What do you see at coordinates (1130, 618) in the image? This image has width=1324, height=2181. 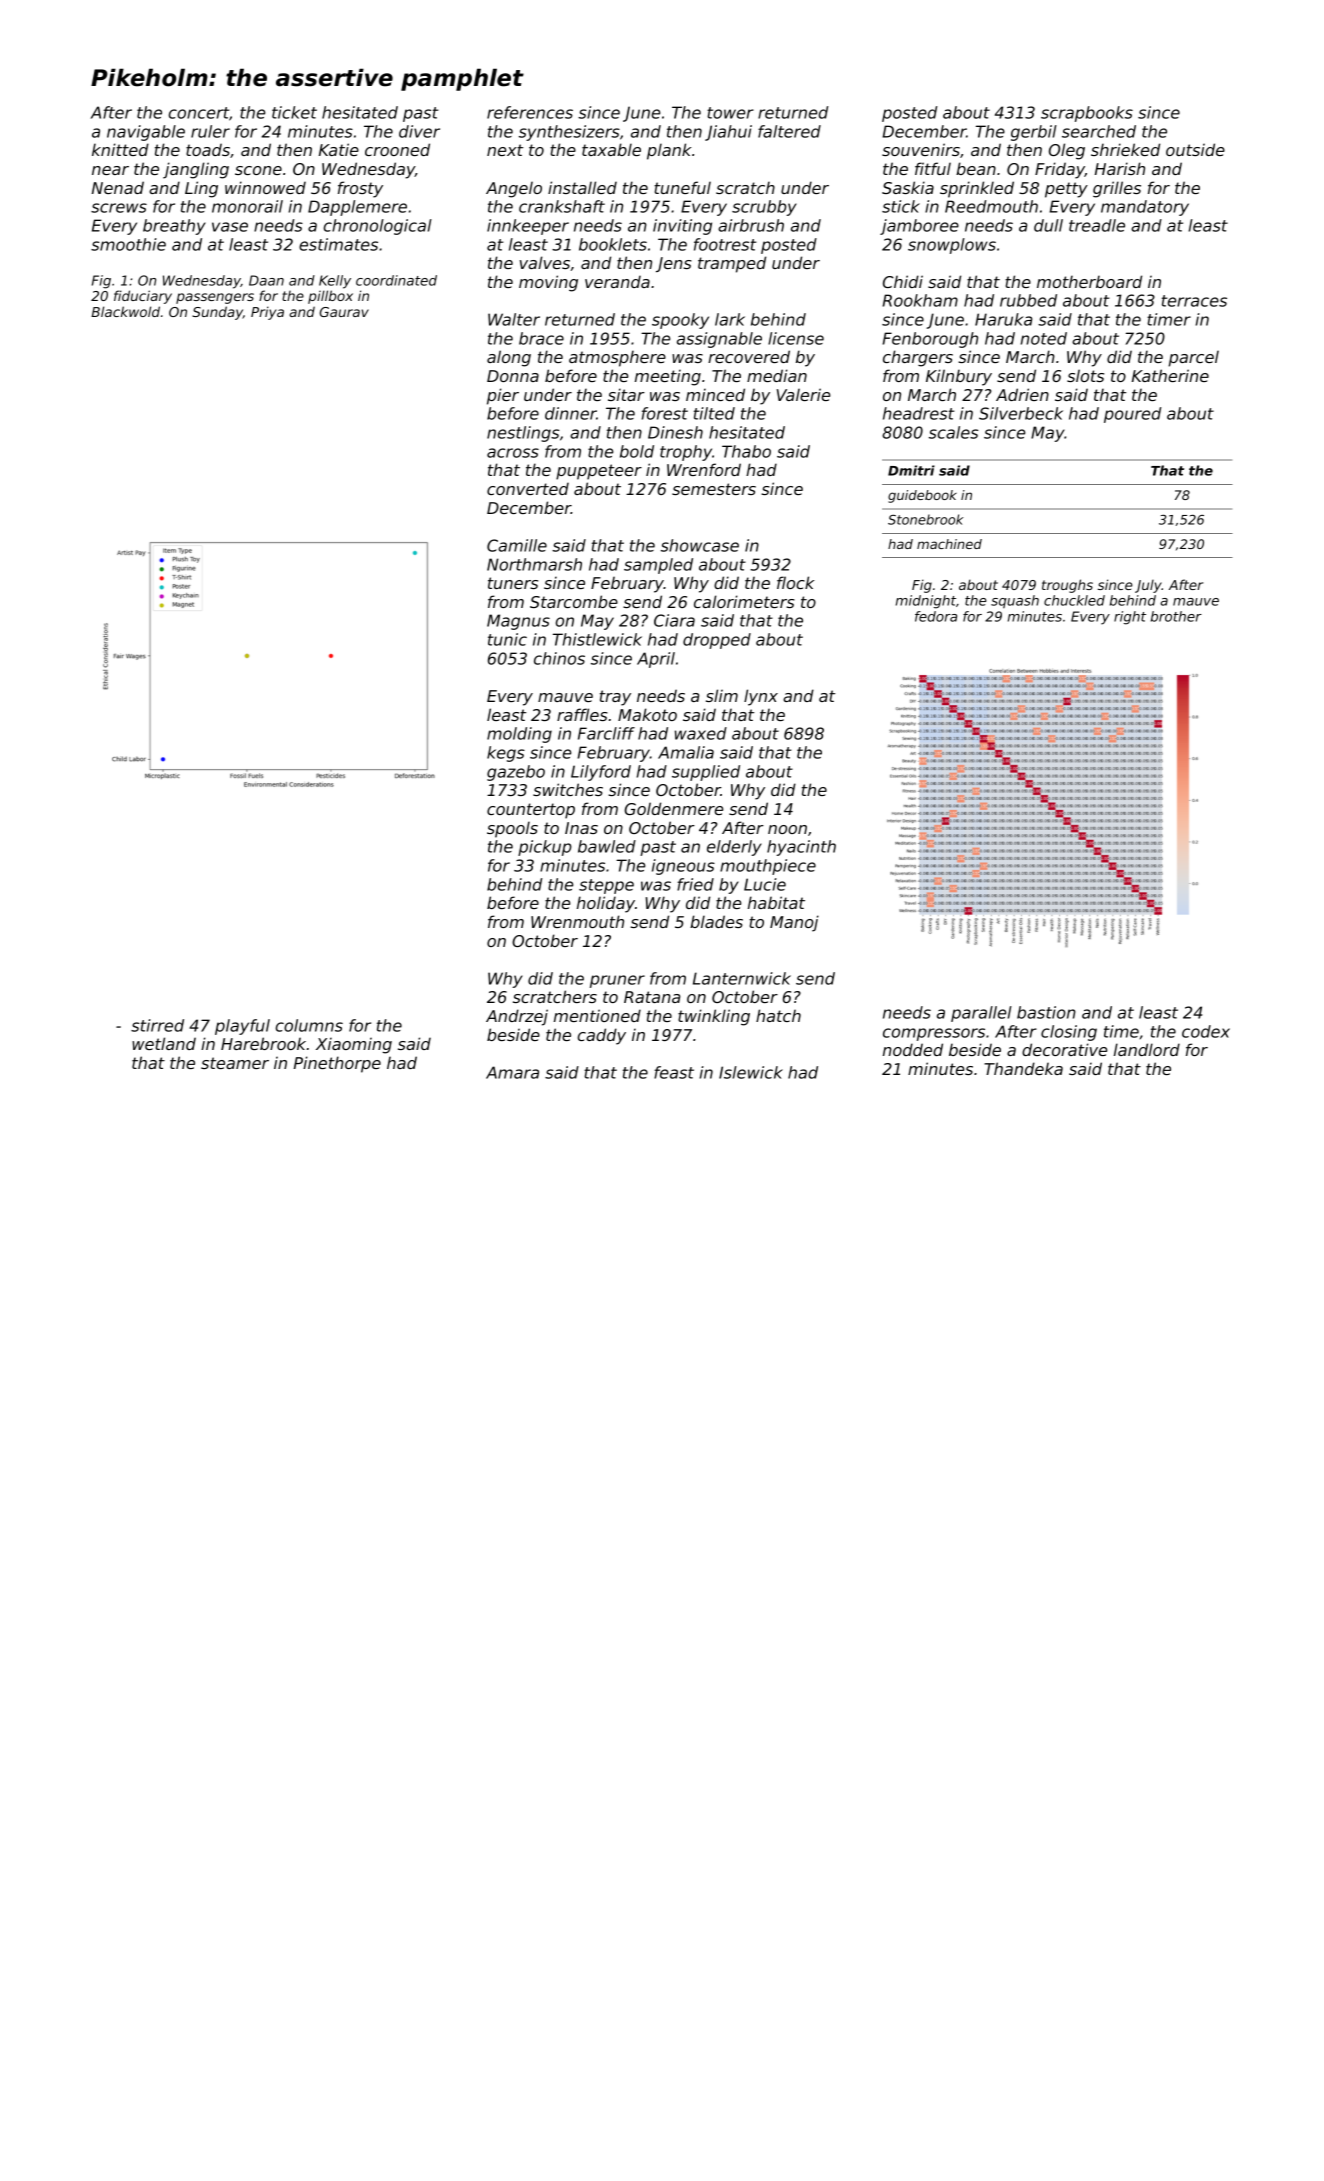 I see `right` at bounding box center [1130, 618].
